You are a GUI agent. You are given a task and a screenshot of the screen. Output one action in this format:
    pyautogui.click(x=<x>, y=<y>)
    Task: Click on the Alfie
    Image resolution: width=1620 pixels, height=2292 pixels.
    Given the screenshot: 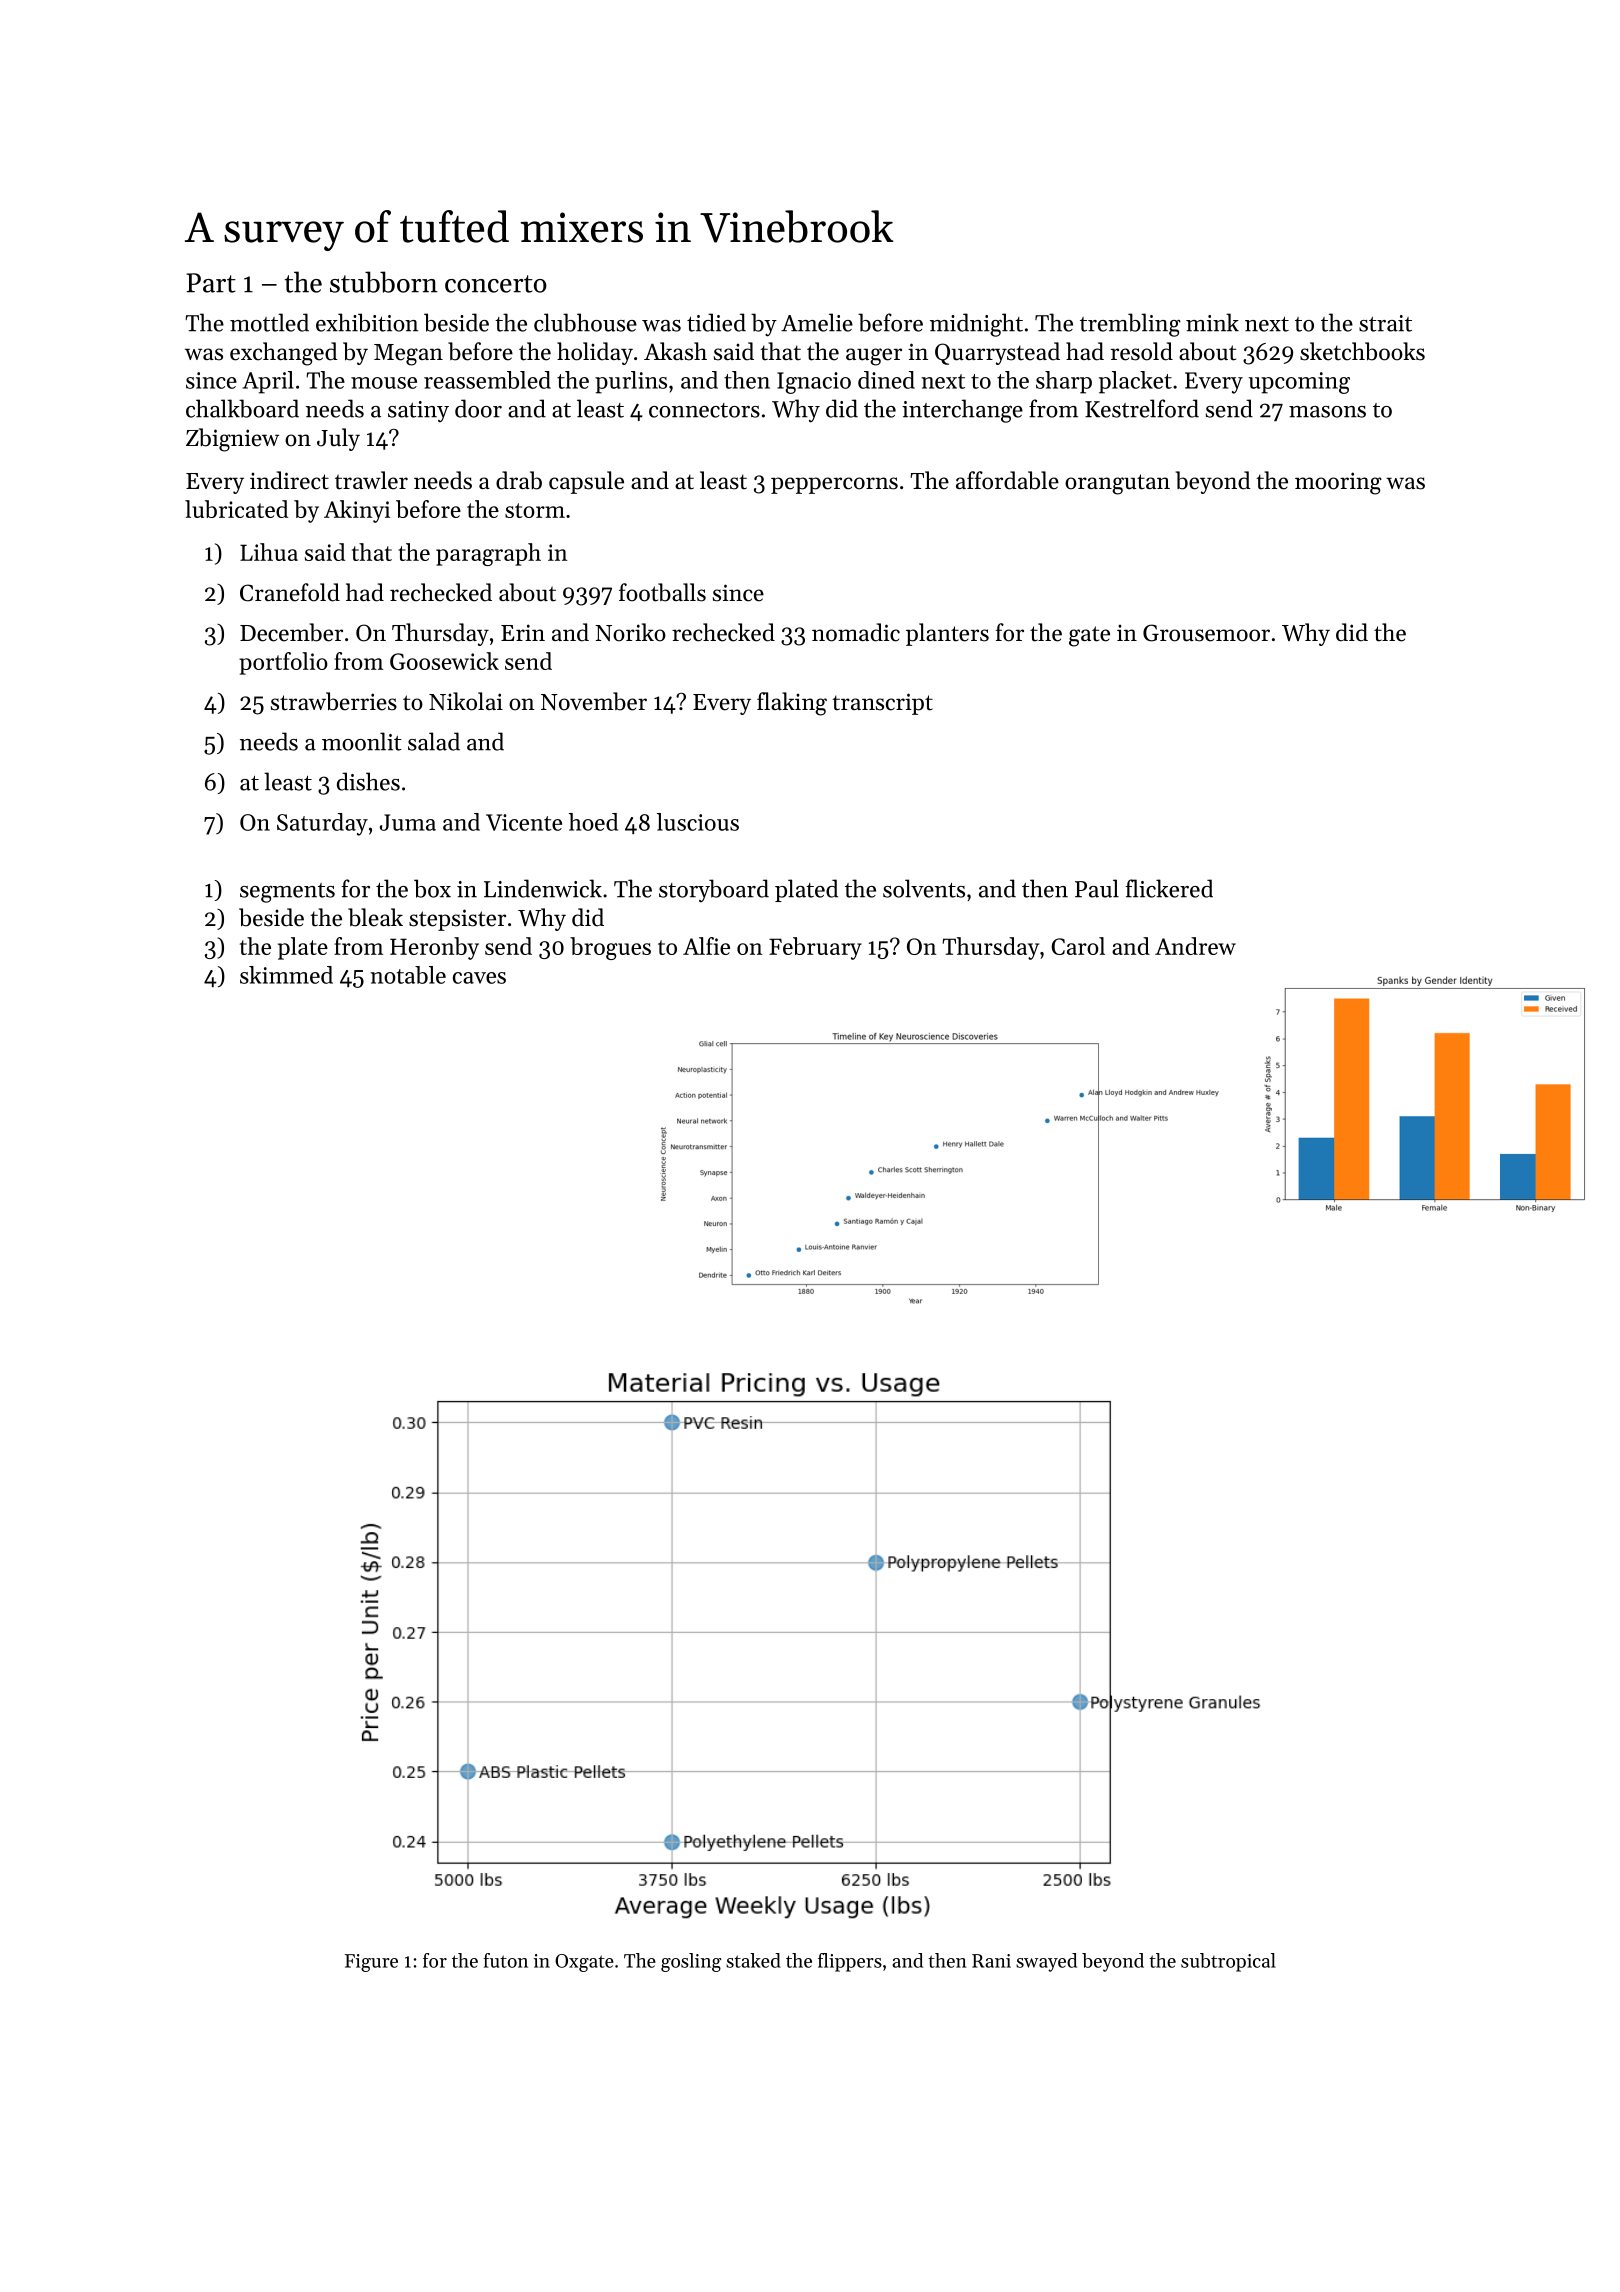 What is the action you would take?
    pyautogui.click(x=706, y=946)
